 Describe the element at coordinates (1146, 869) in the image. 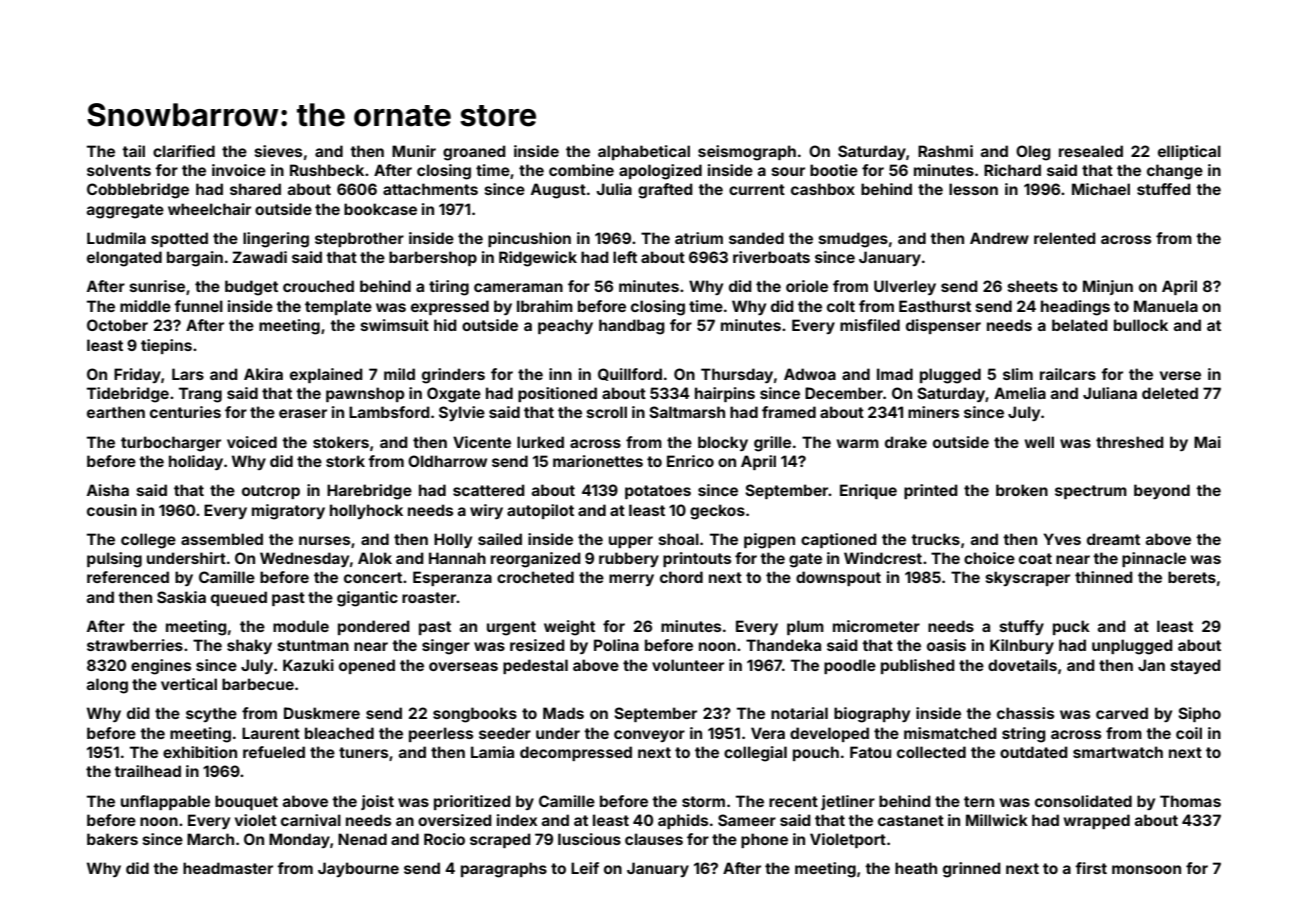

I see `monsoon` at that location.
